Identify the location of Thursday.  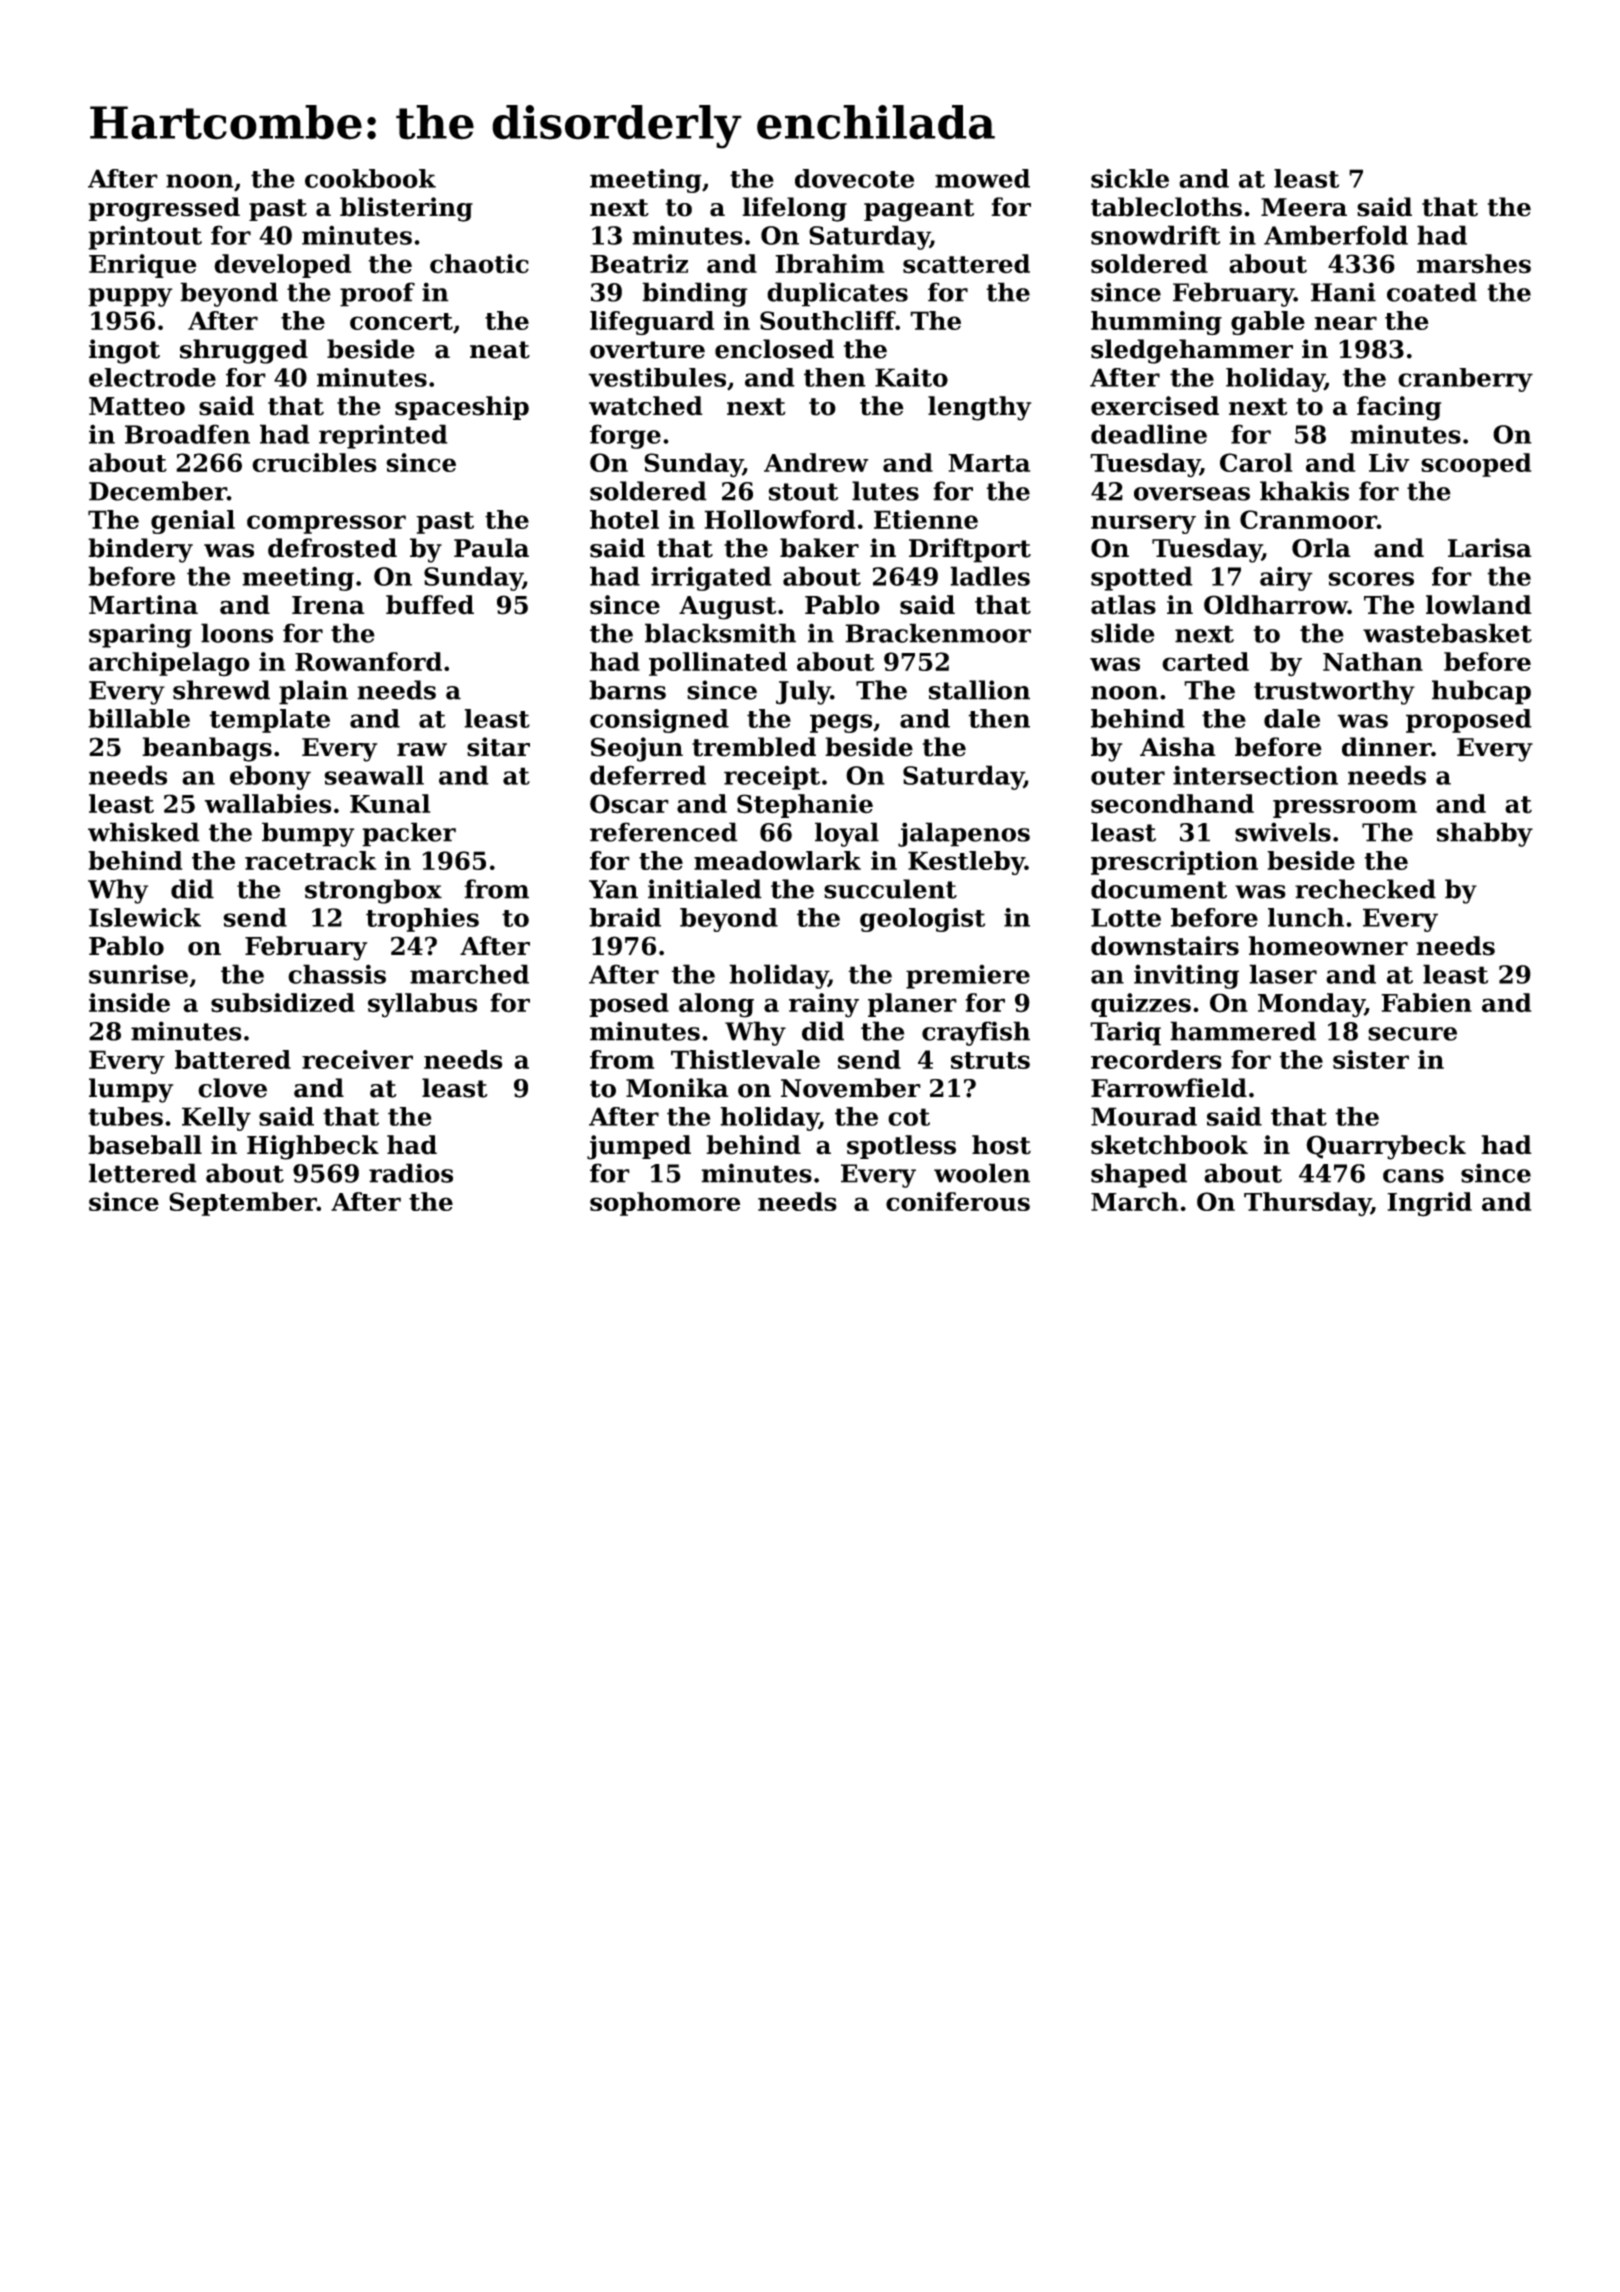
(1307, 1204).
